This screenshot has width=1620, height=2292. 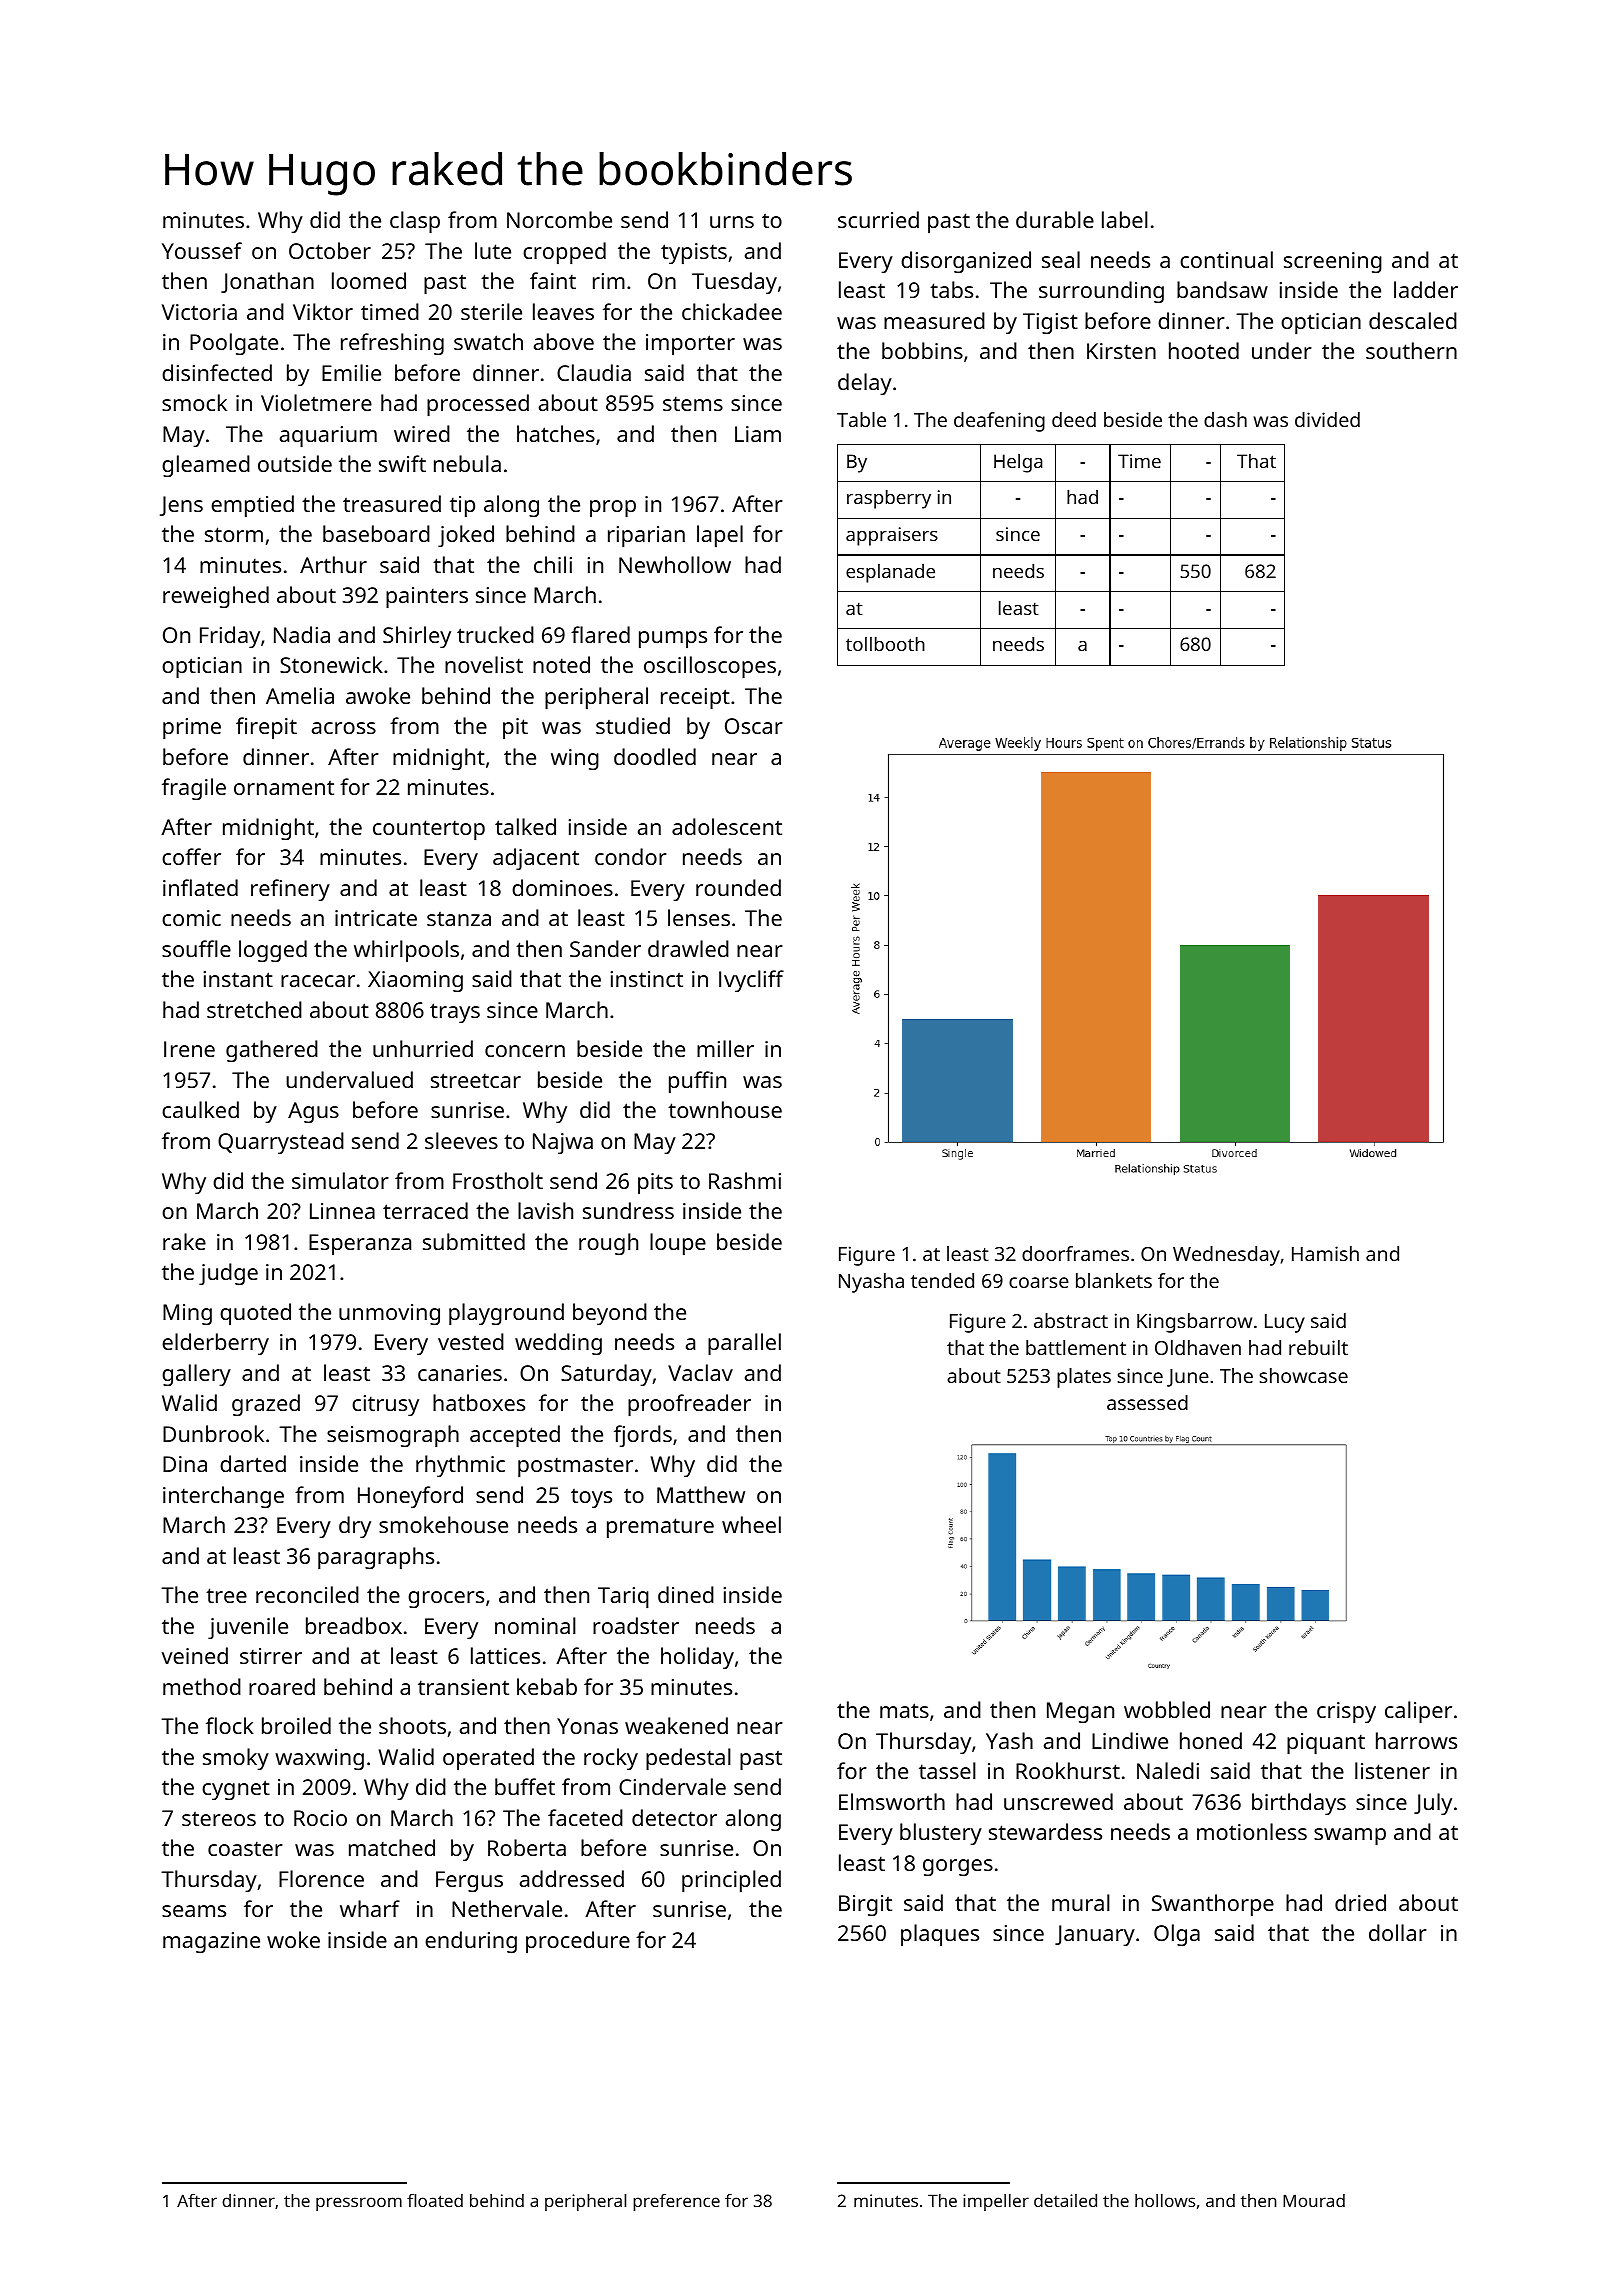 I want to click on divided, so click(x=1327, y=419).
